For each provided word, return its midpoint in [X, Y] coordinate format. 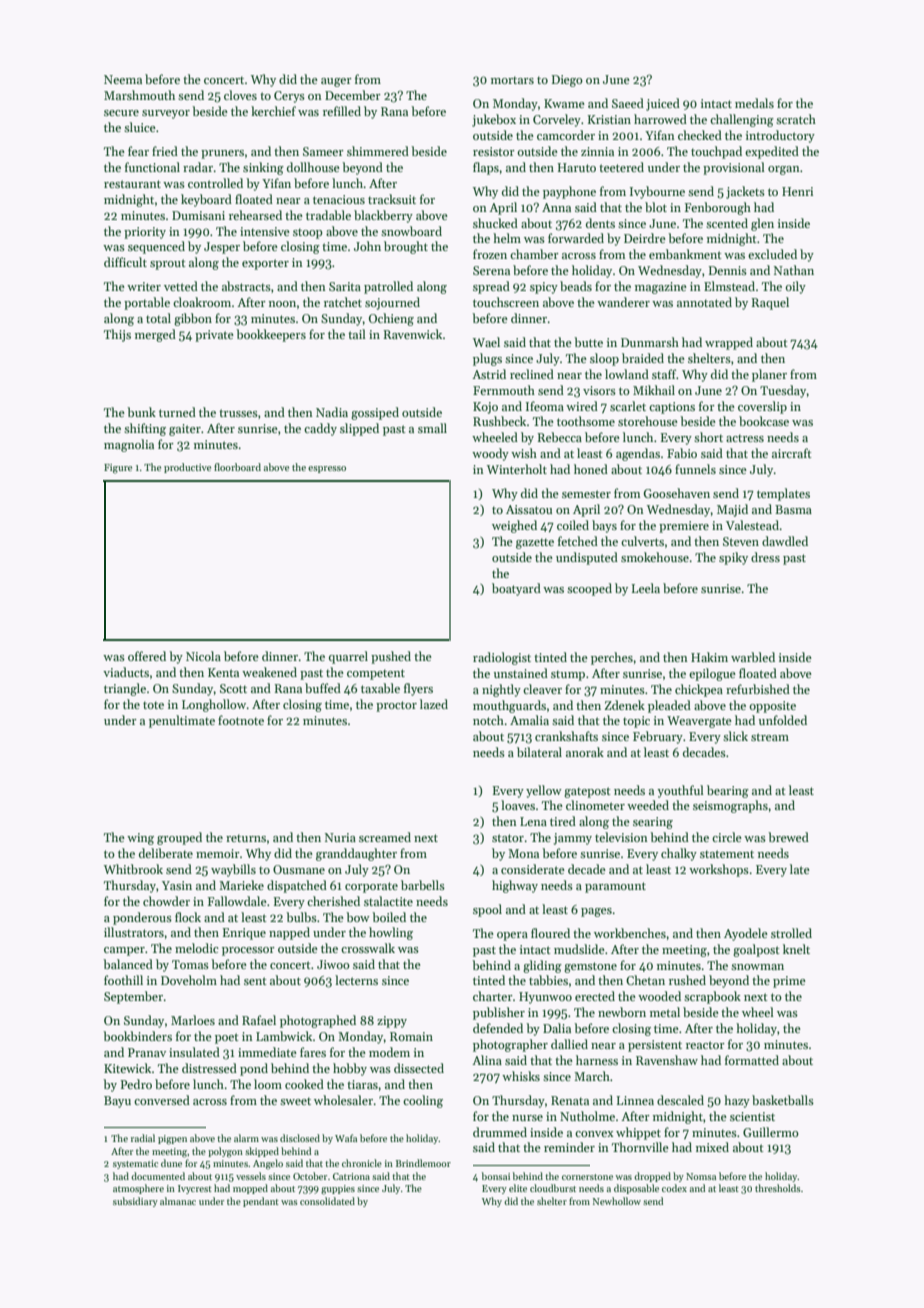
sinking [263, 168]
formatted [752, 1060]
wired [582, 406]
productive [187, 468]
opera [512, 936]
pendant [261, 1202]
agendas [638, 454]
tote [153, 705]
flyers [418, 689]
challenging [742, 120]
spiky [733, 558]
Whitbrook [133, 869]
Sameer [323, 151]
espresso [327, 469]
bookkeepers [271, 335]
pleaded [669, 706]
